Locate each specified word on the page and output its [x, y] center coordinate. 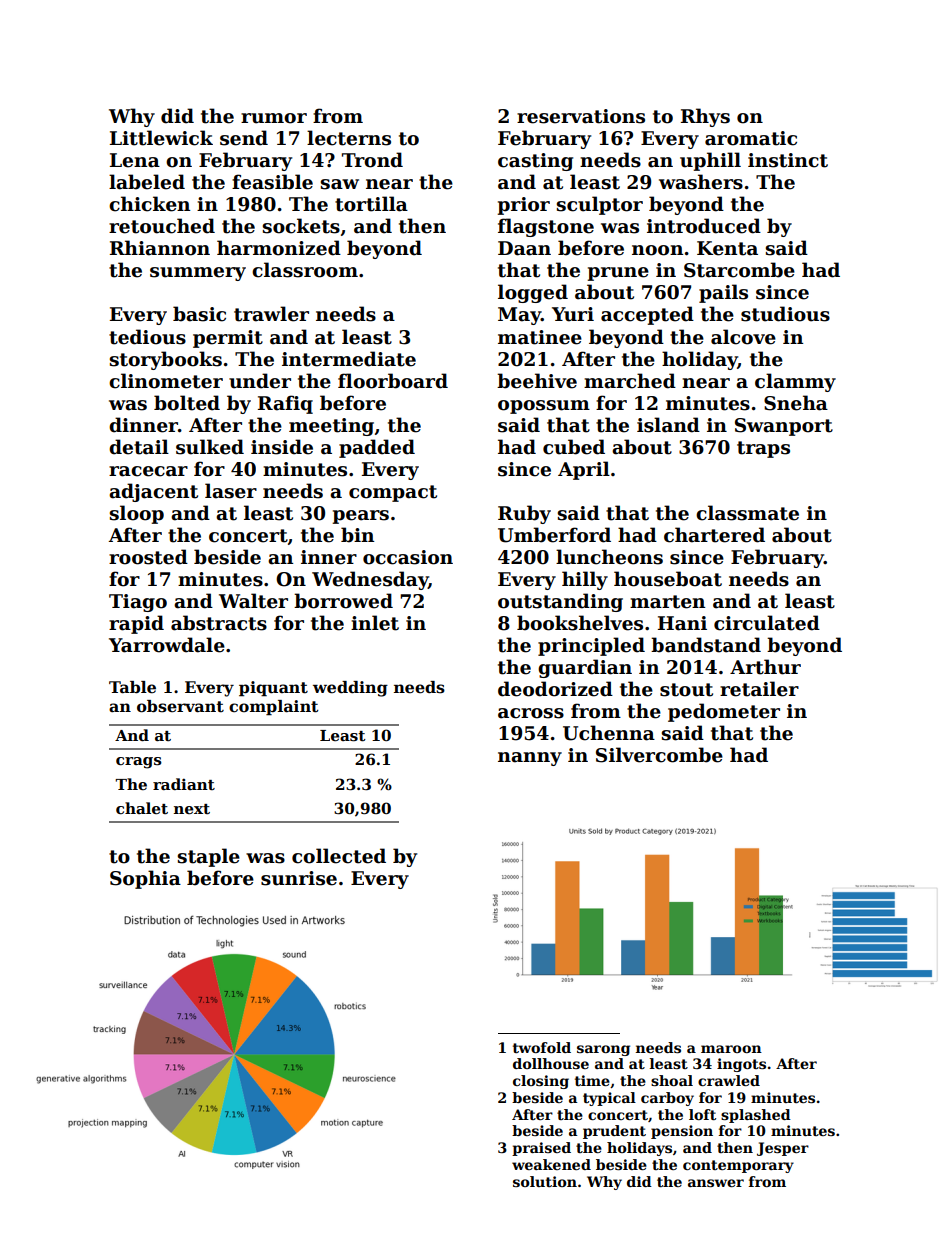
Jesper [783, 1149]
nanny [530, 759]
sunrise [299, 878]
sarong [603, 1050]
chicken [149, 204]
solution [545, 1181]
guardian [585, 668]
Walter [253, 601]
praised [541, 1149]
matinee [540, 337]
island [668, 425]
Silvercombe [659, 755]
